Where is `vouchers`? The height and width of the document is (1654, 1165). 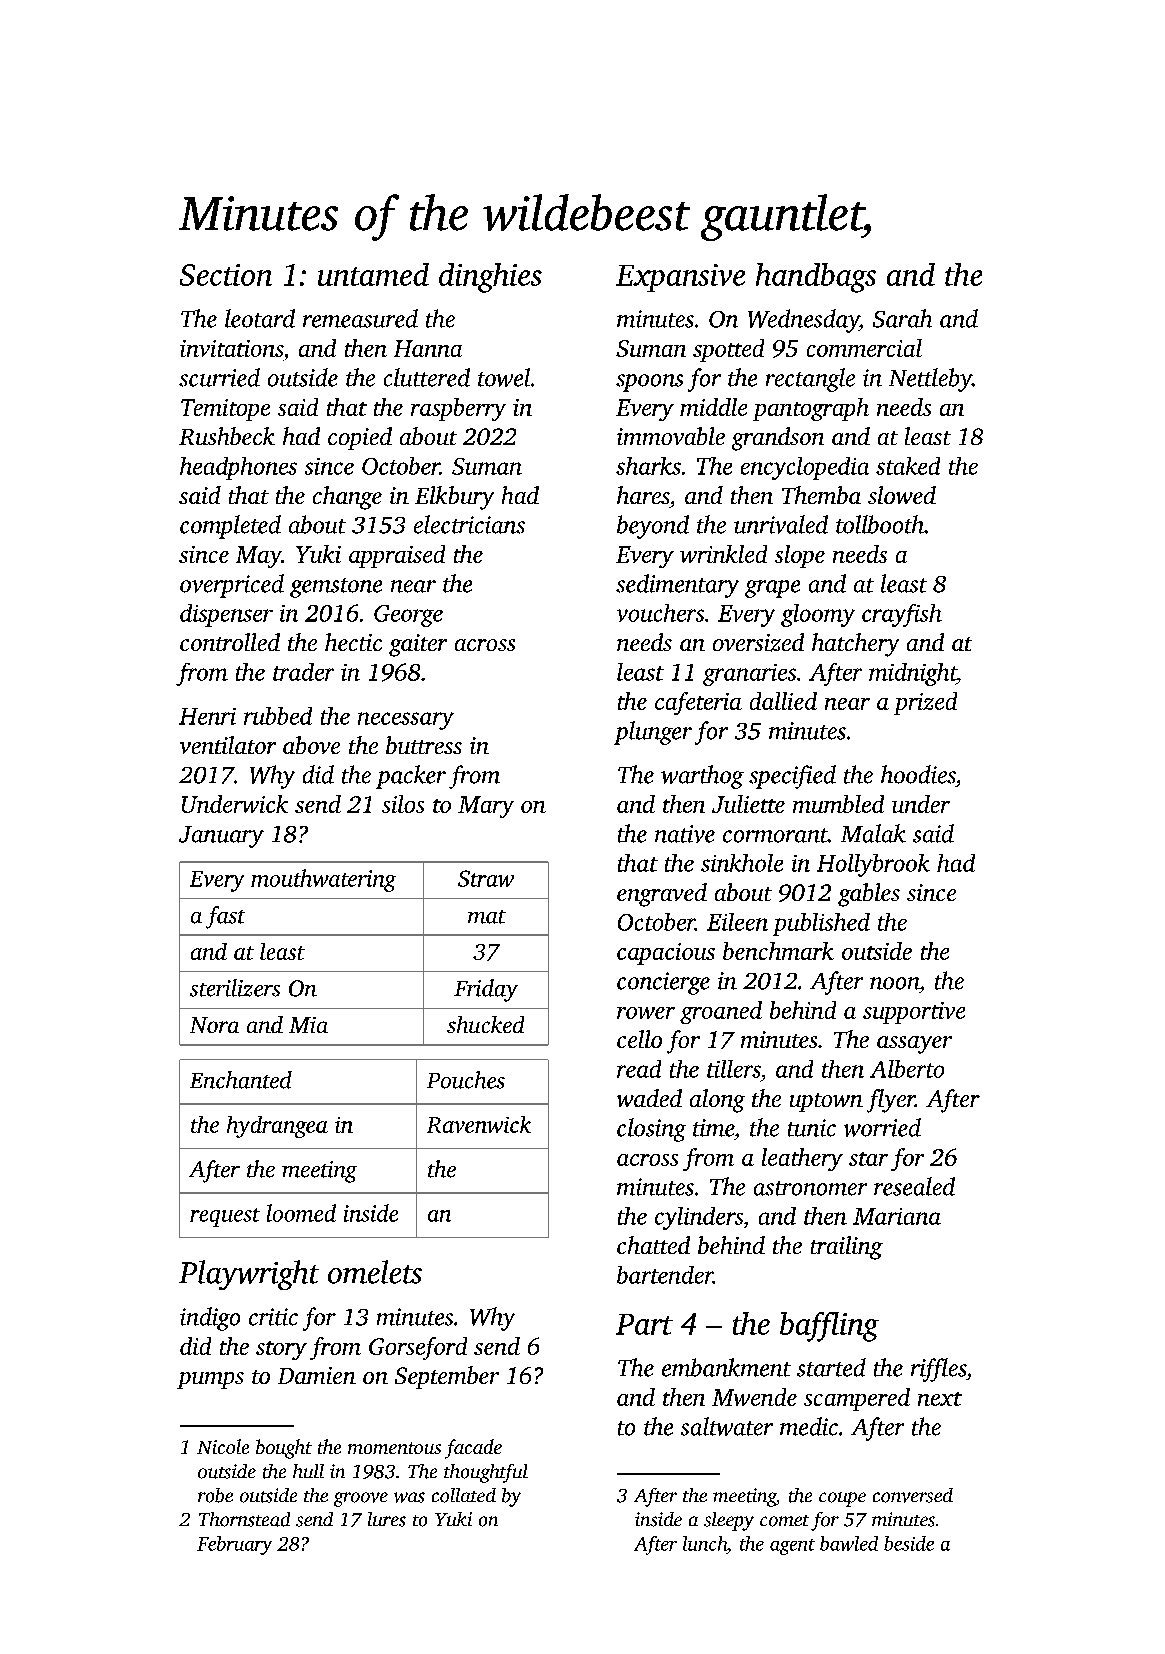
vouchers is located at coordinates (660, 613).
